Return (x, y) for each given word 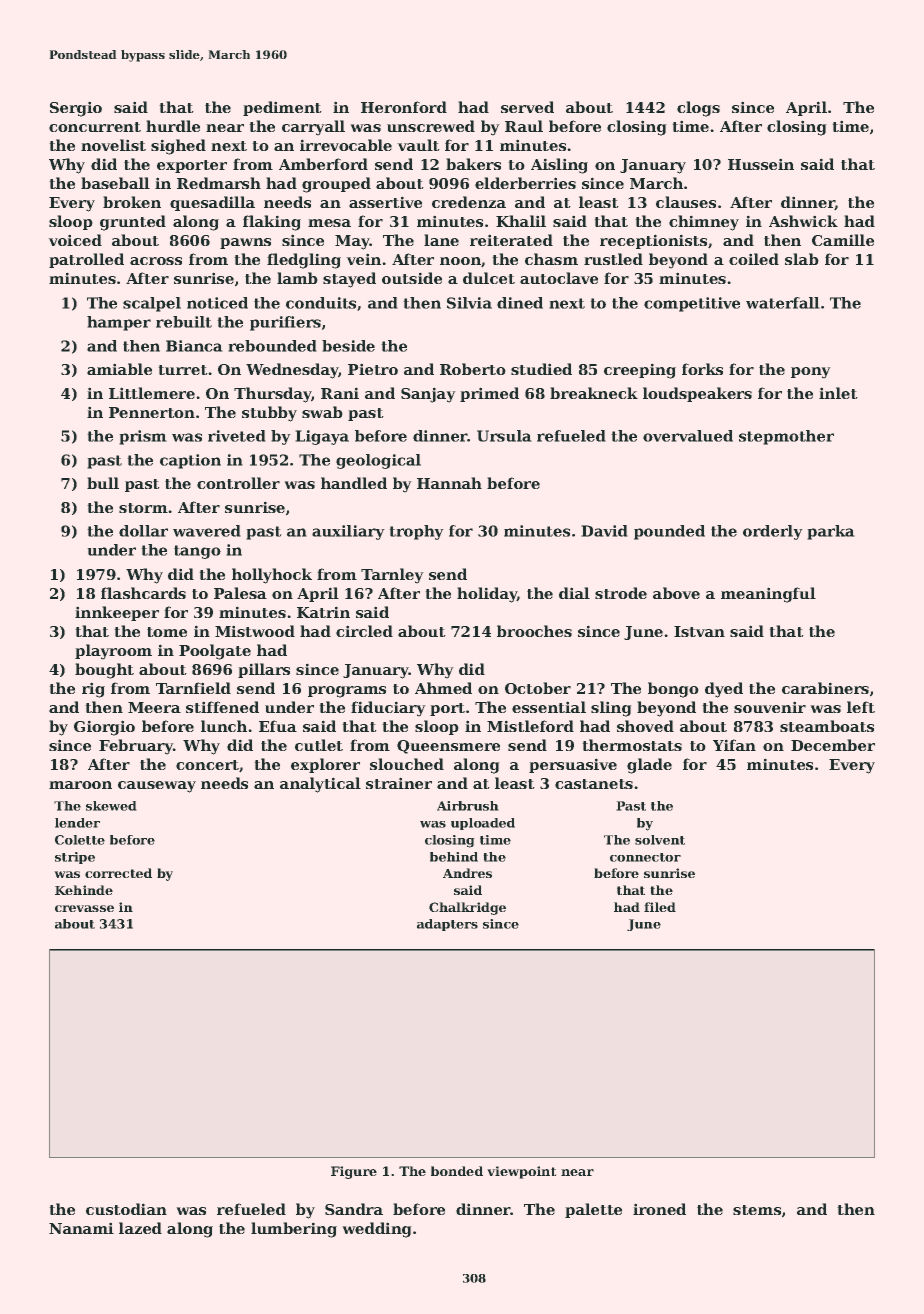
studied (541, 369)
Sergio (76, 109)
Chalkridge (467, 908)
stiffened (222, 707)
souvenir (770, 707)
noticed (217, 303)
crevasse (84, 908)
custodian (126, 1209)
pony (811, 373)
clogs (698, 109)
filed (660, 907)
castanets (594, 784)
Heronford (404, 107)
